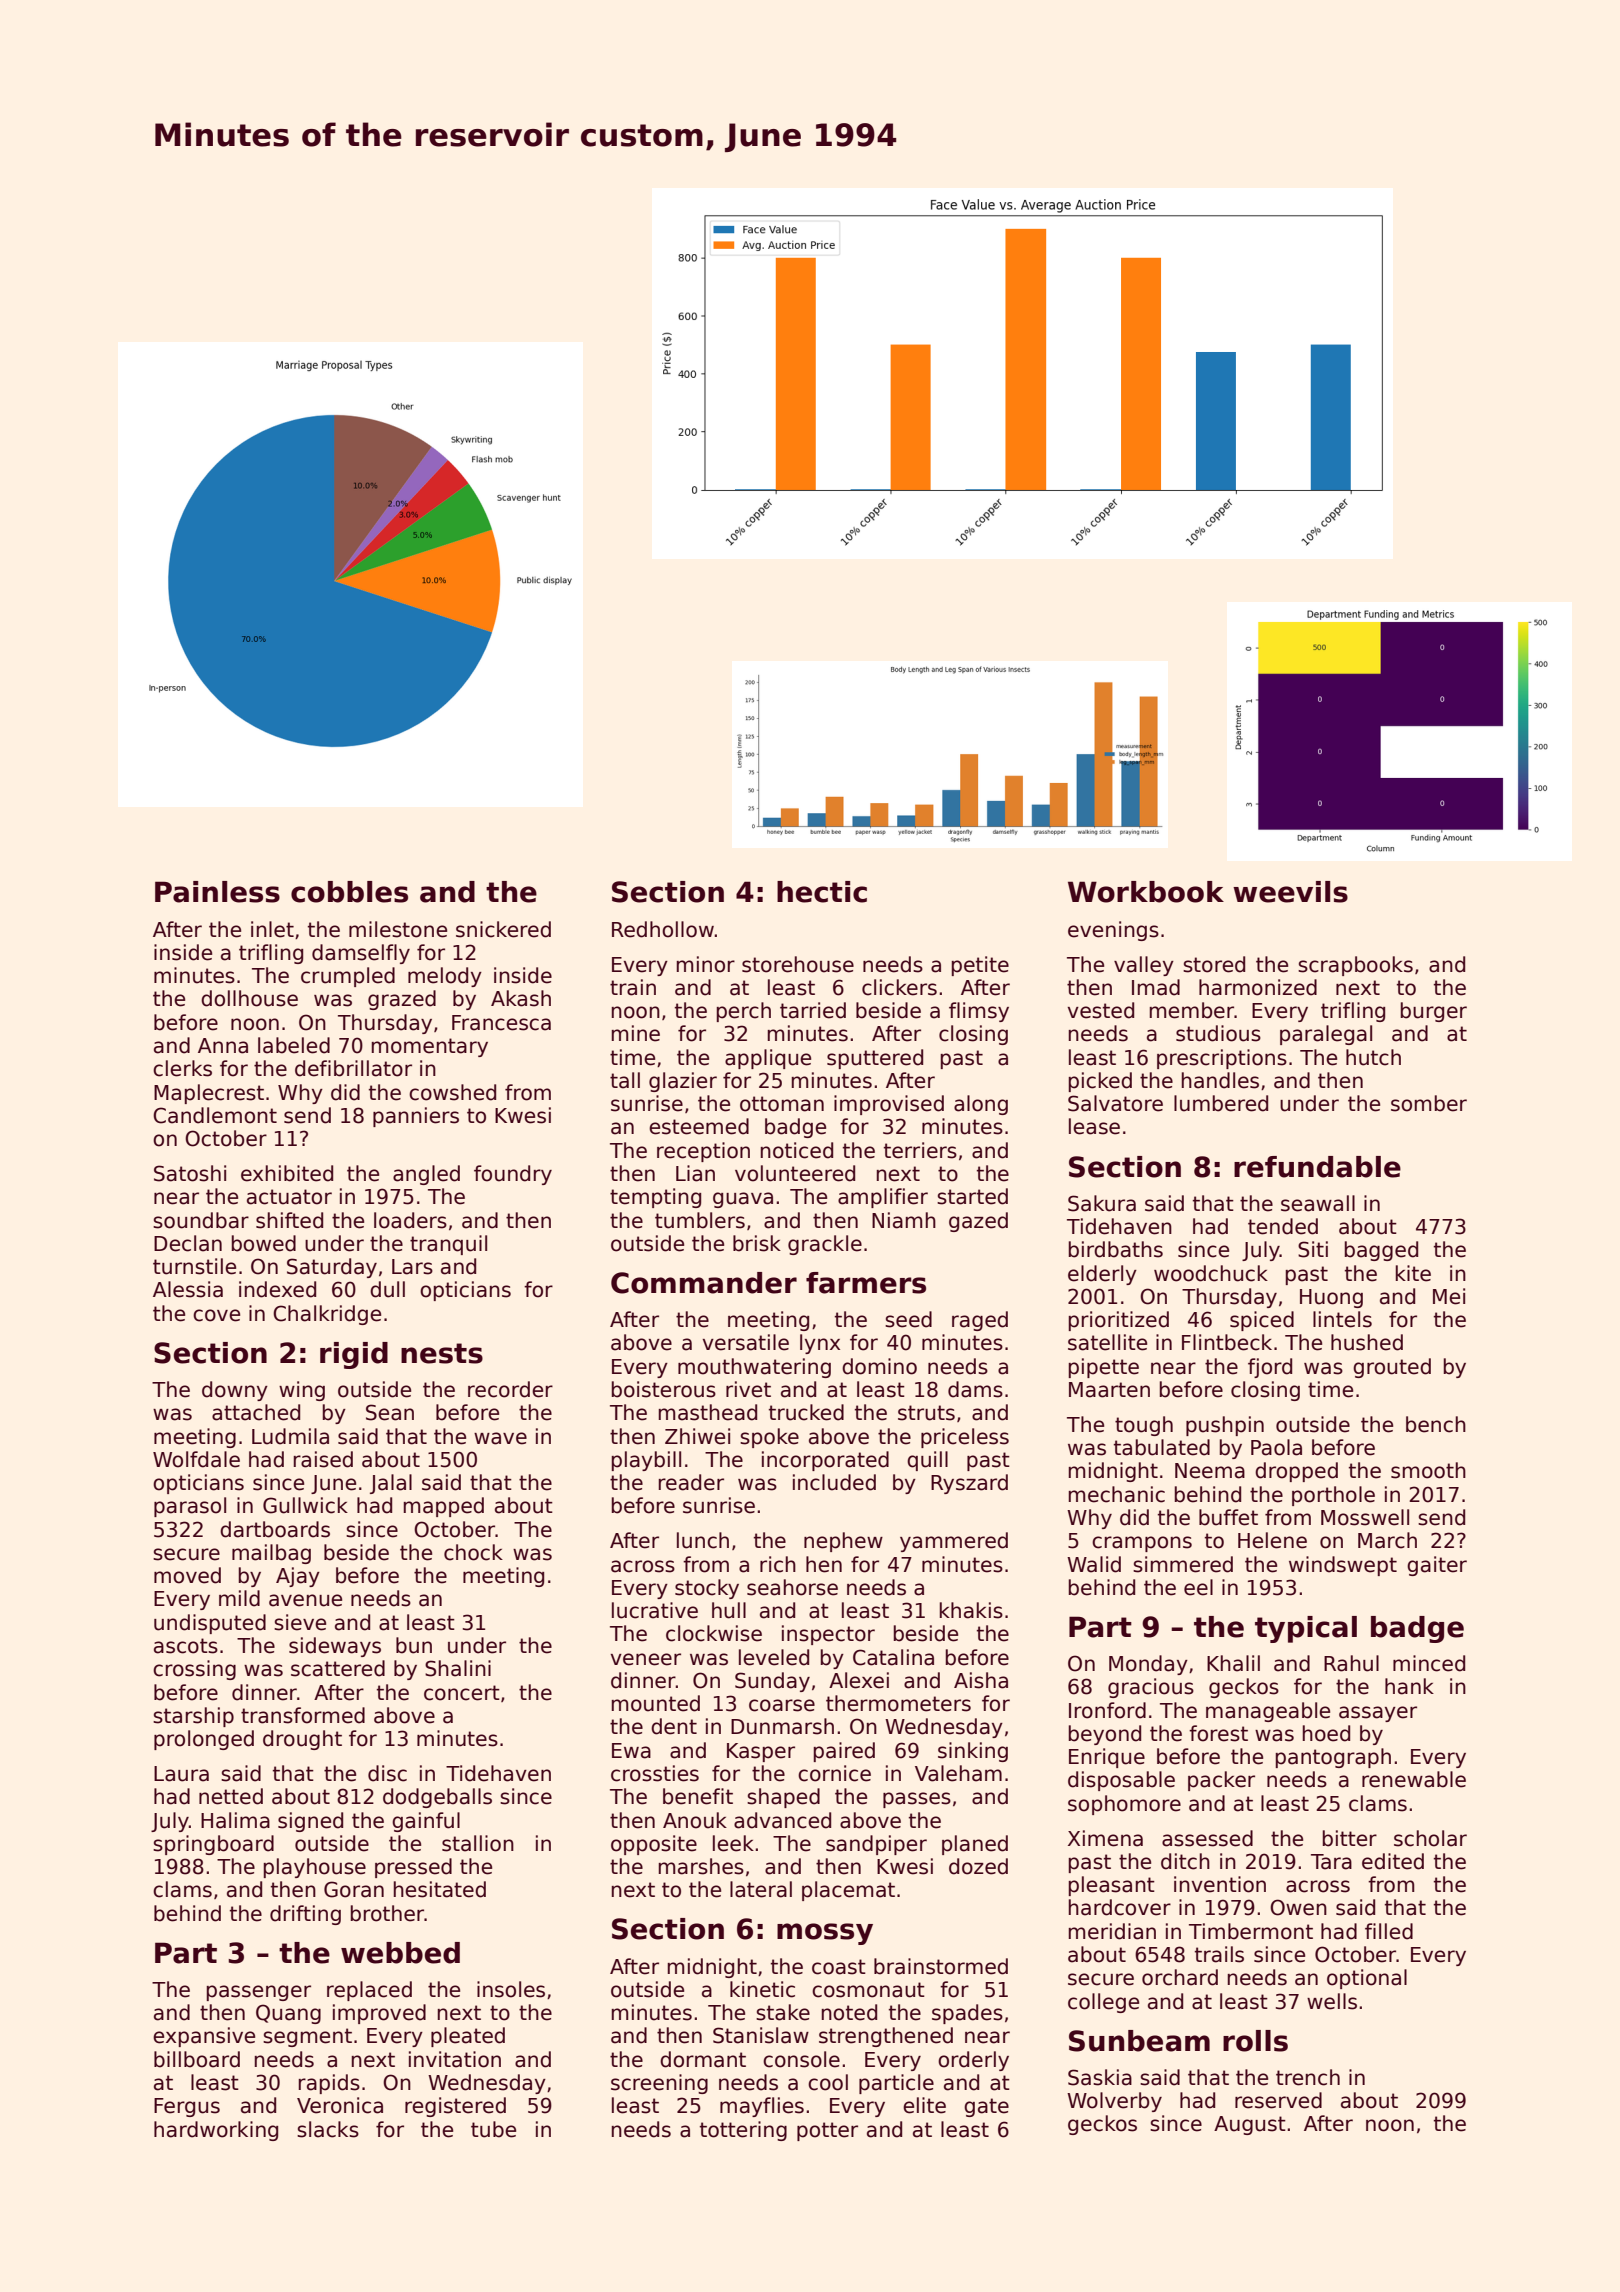 This screenshot has width=1620, height=2292. What do you see at coordinates (1278, 2100) in the screenshot?
I see `reserved` at bounding box center [1278, 2100].
